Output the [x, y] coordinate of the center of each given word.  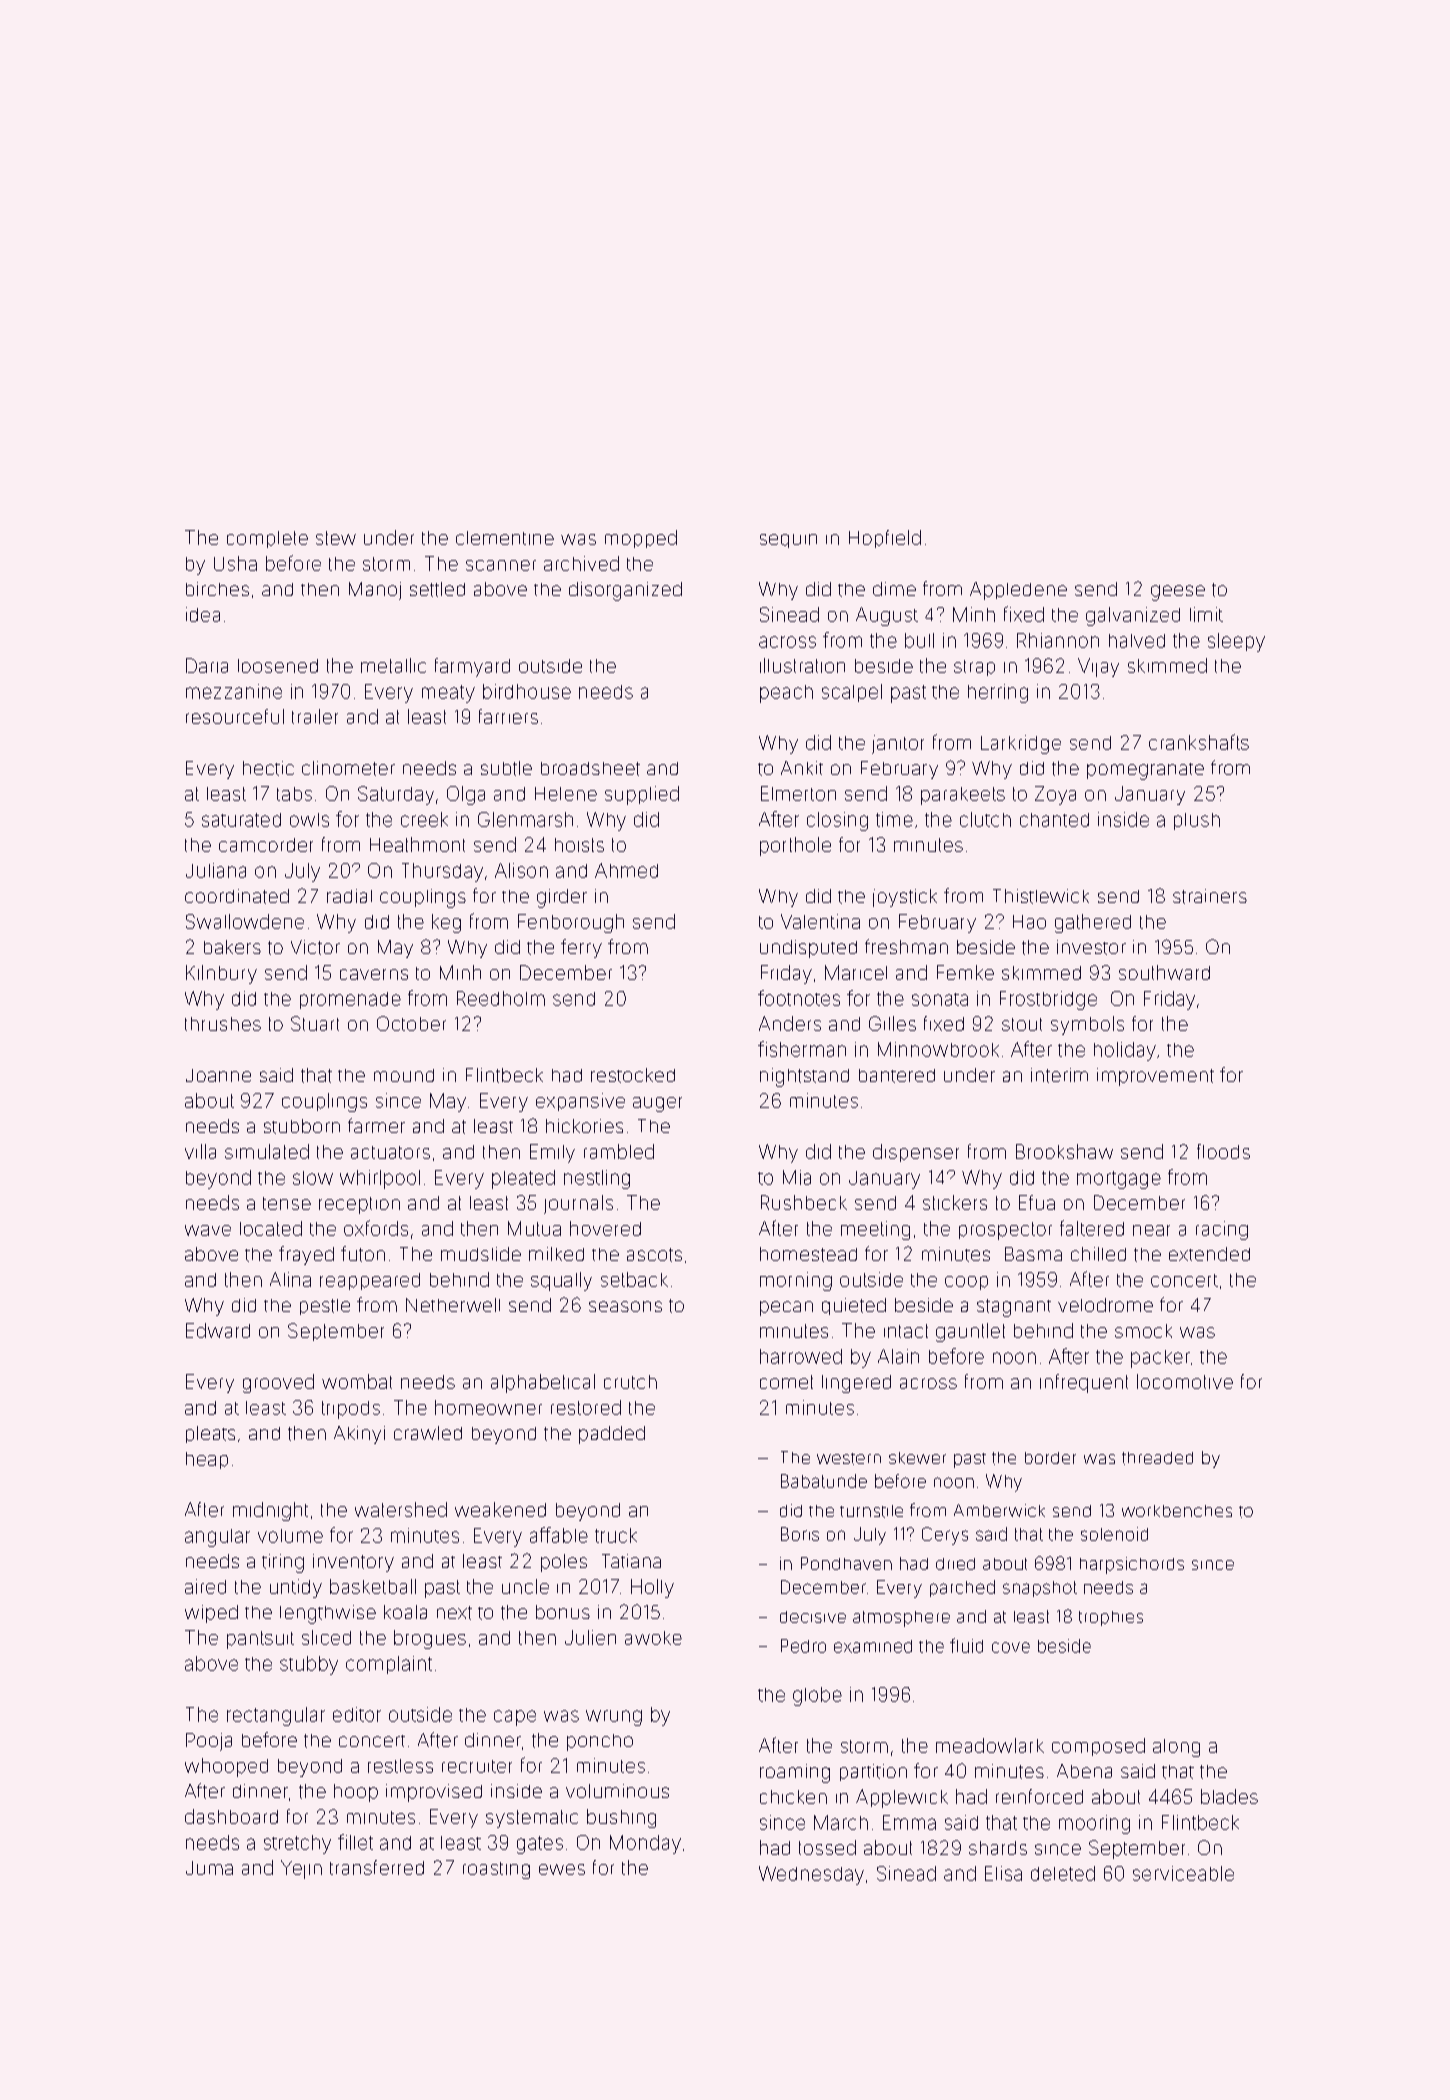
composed [1098, 1747]
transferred [377, 1867]
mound [404, 1075]
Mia [797, 1177]
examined [873, 1646]
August [887, 616]
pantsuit [260, 1640]
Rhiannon [1058, 640]
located [271, 1228]
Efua [1037, 1202]
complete [267, 539]
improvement [1155, 1077]
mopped [641, 539]
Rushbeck [804, 1202]
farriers [508, 716]
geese [1178, 593]
